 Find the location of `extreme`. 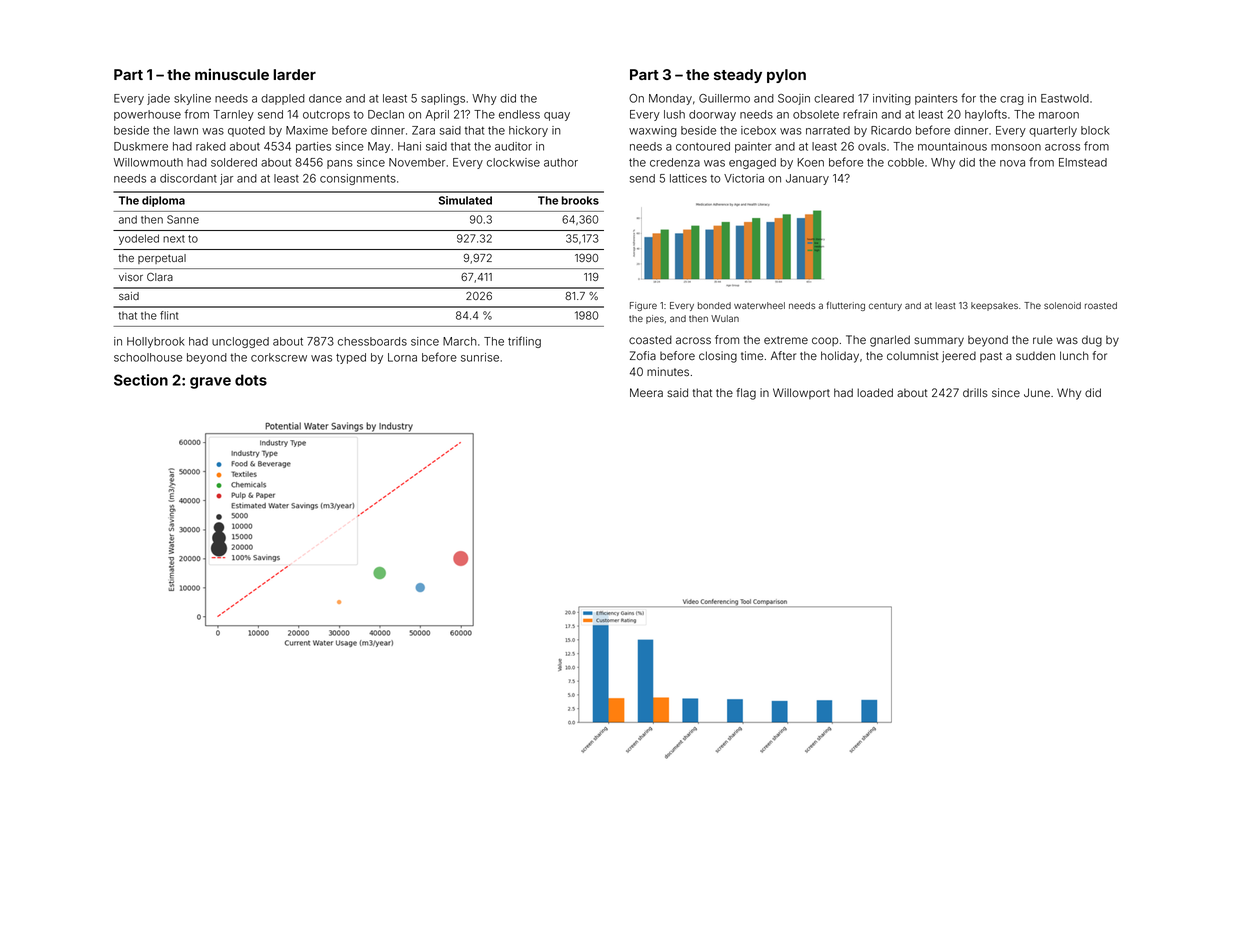

extreme is located at coordinates (786, 340).
